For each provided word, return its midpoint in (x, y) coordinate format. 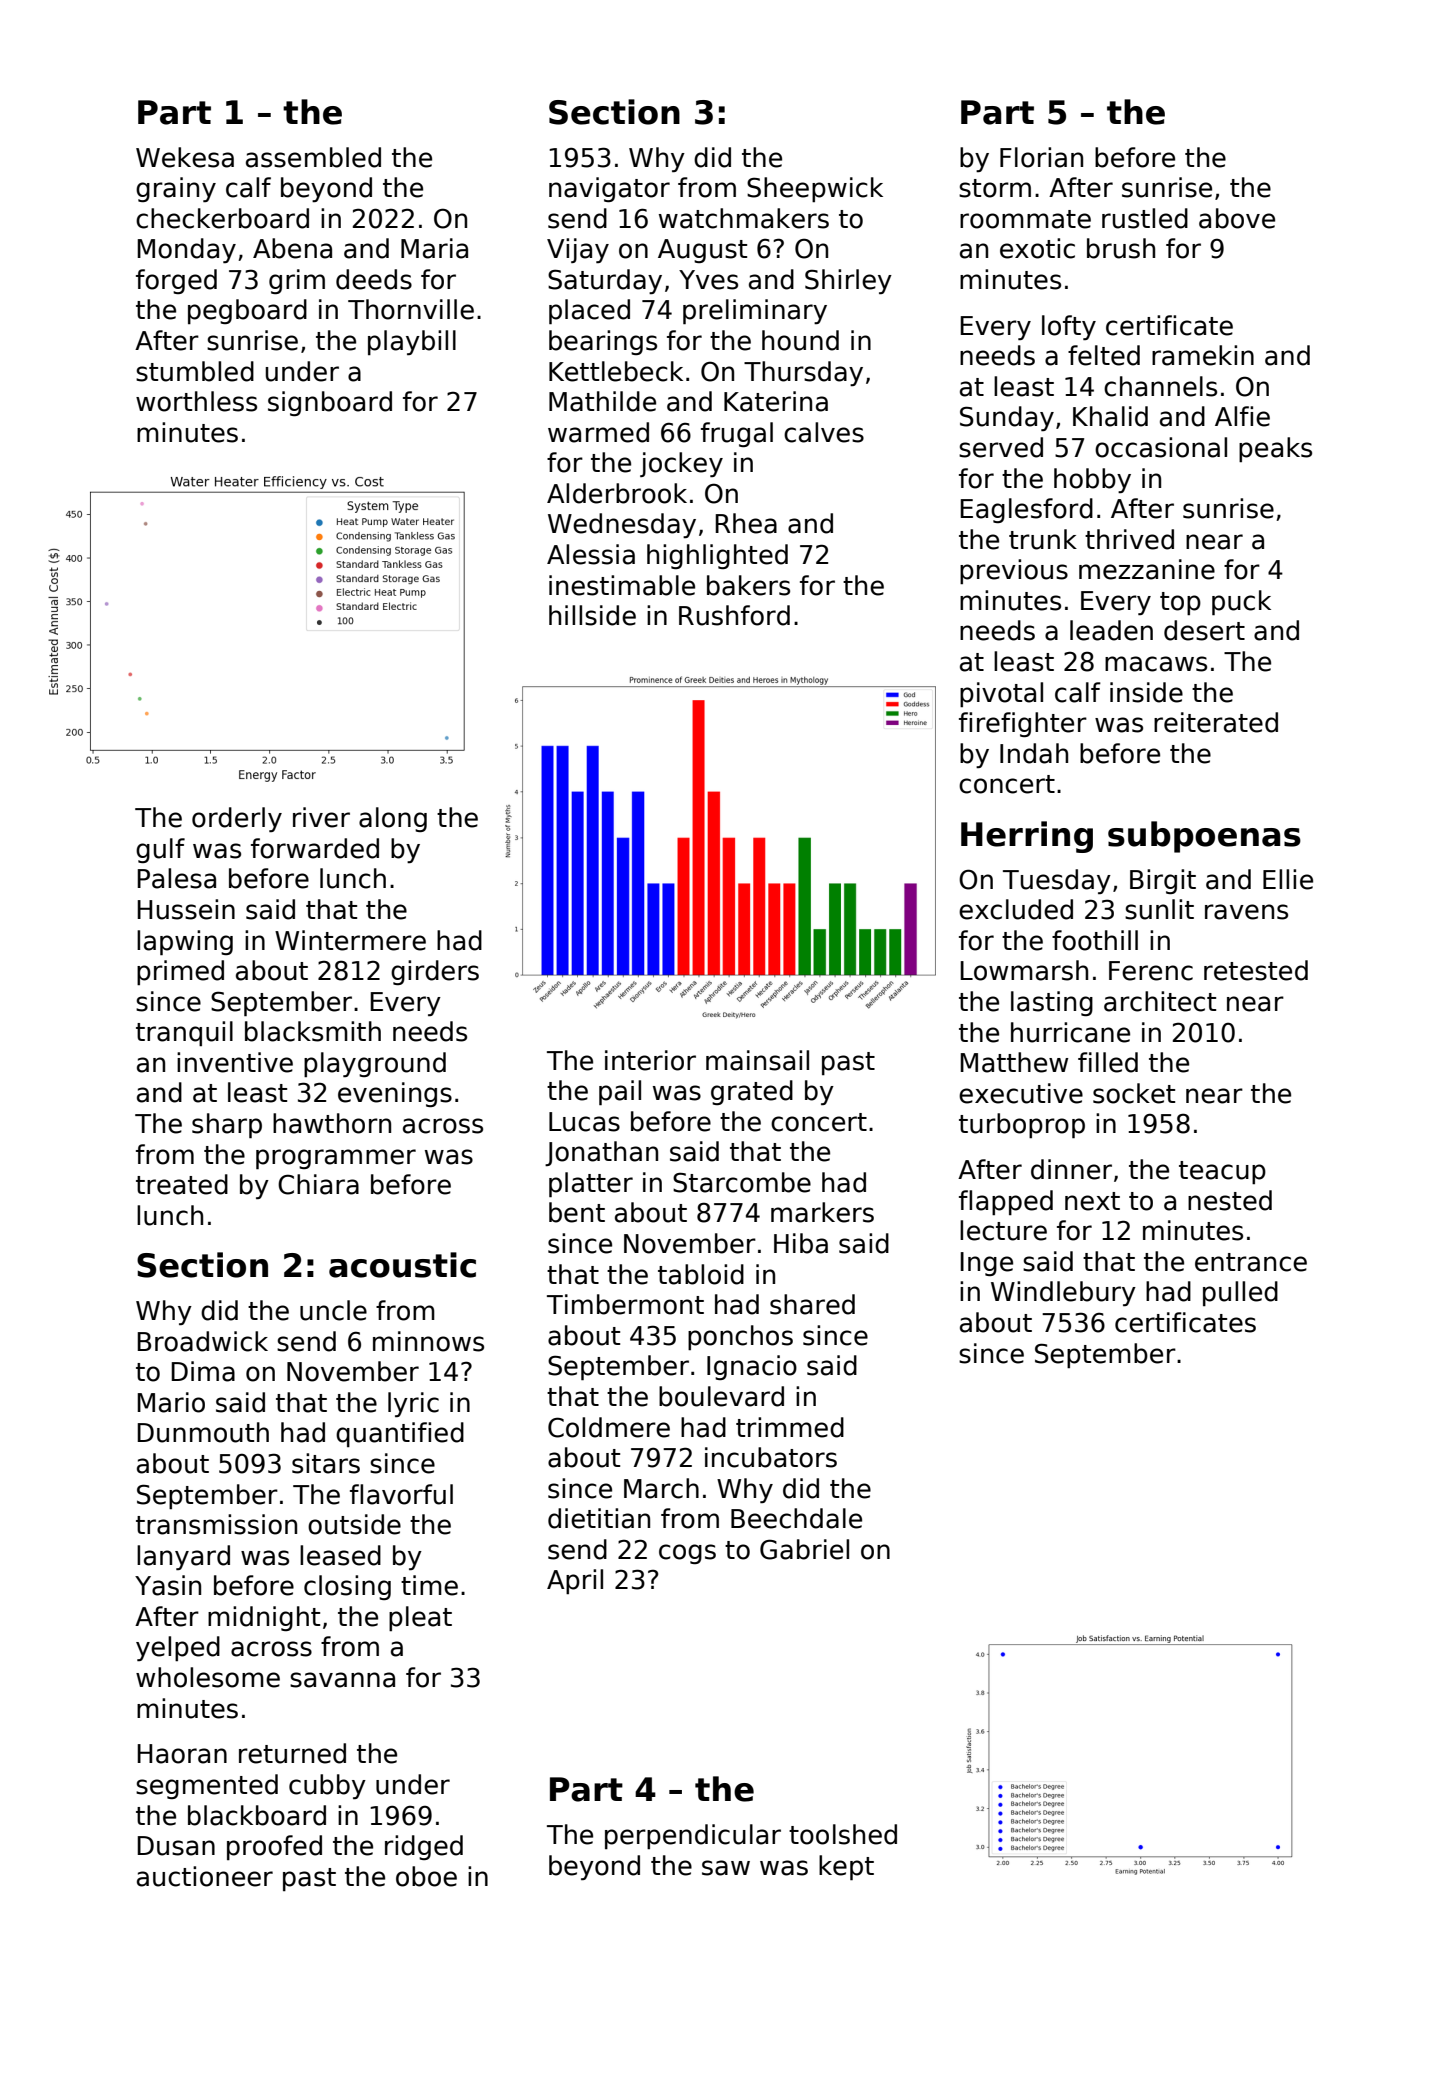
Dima (203, 1371)
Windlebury (1063, 1293)
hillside (592, 615)
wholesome (208, 1677)
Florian (1041, 157)
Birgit (1163, 881)
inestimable (622, 585)
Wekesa (185, 157)
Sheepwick (815, 189)
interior (650, 1060)
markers (822, 1212)
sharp (227, 1125)
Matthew (1014, 1062)
